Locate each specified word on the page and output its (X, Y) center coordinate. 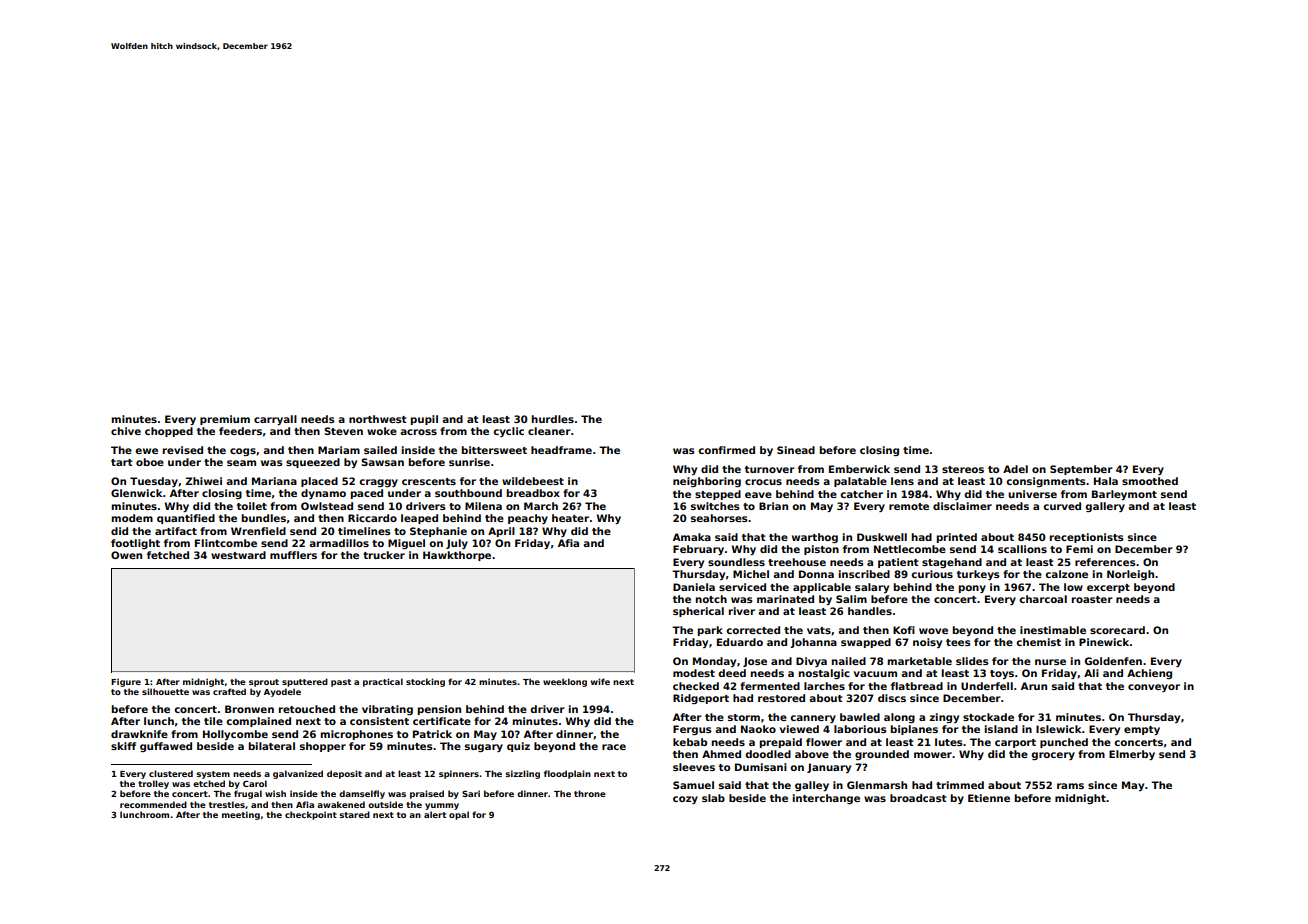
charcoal (1043, 599)
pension (439, 710)
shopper (323, 747)
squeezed (313, 463)
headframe (561, 450)
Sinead (796, 450)
